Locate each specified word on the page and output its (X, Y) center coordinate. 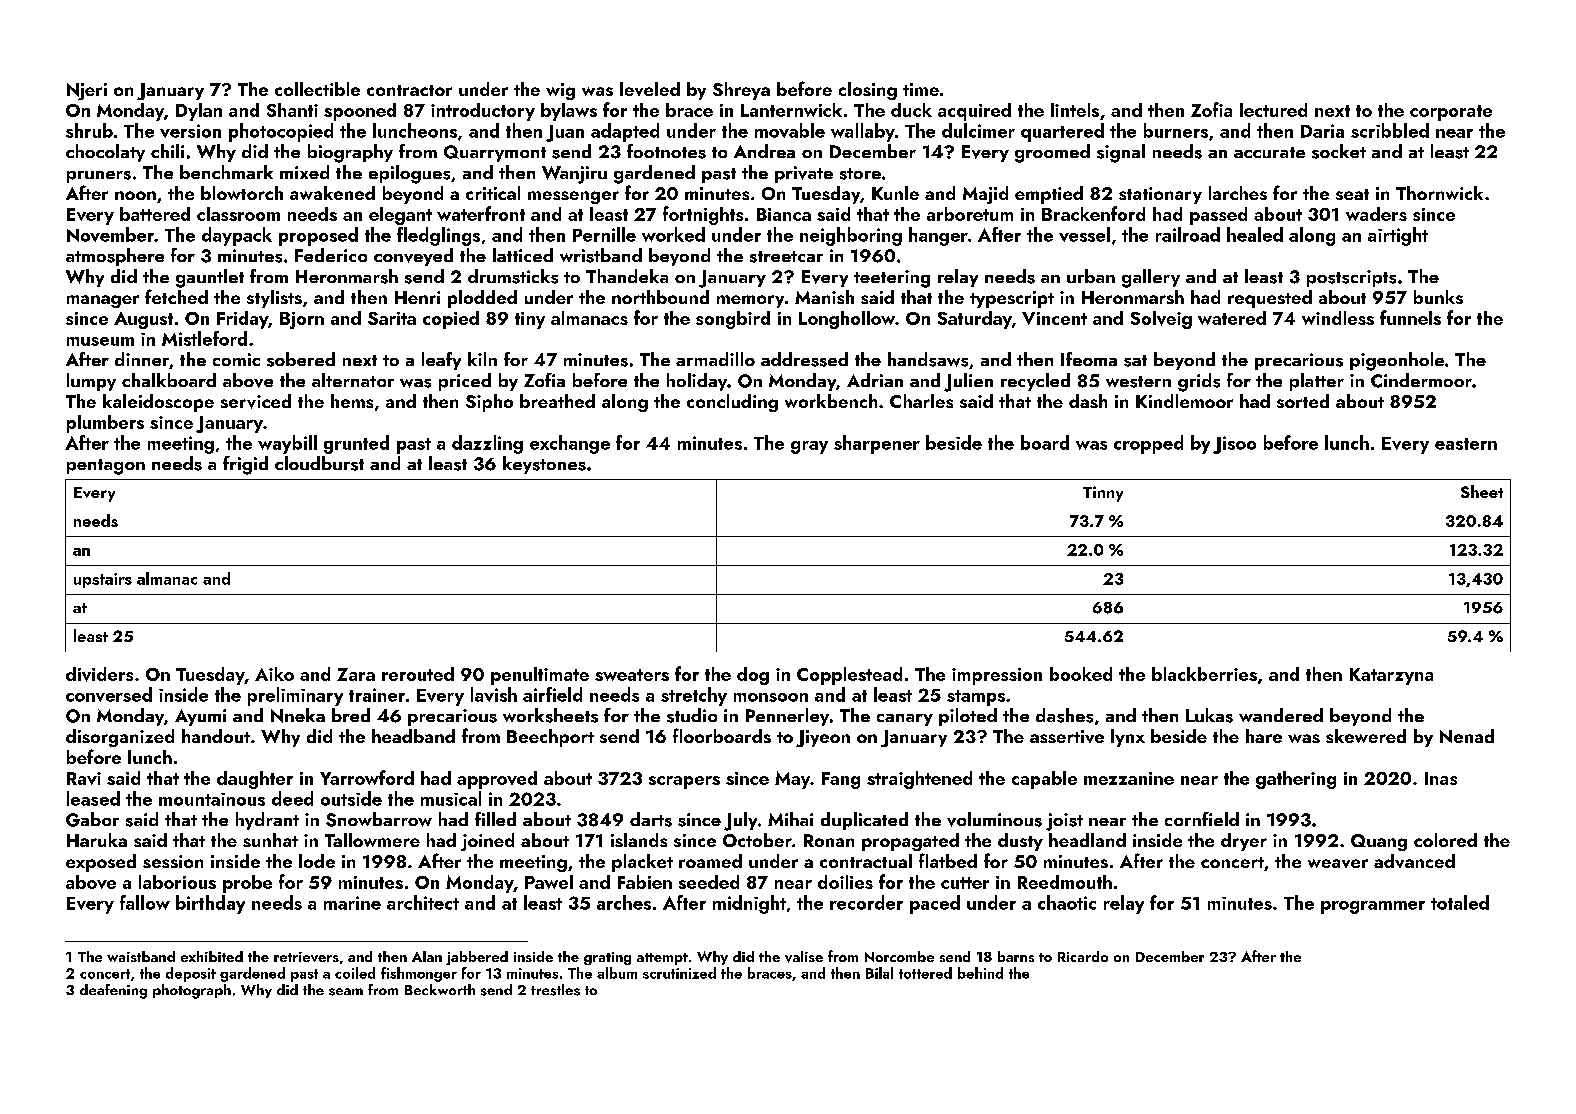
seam (346, 992)
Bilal (879, 973)
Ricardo (1083, 956)
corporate (1451, 113)
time (921, 89)
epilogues (409, 174)
